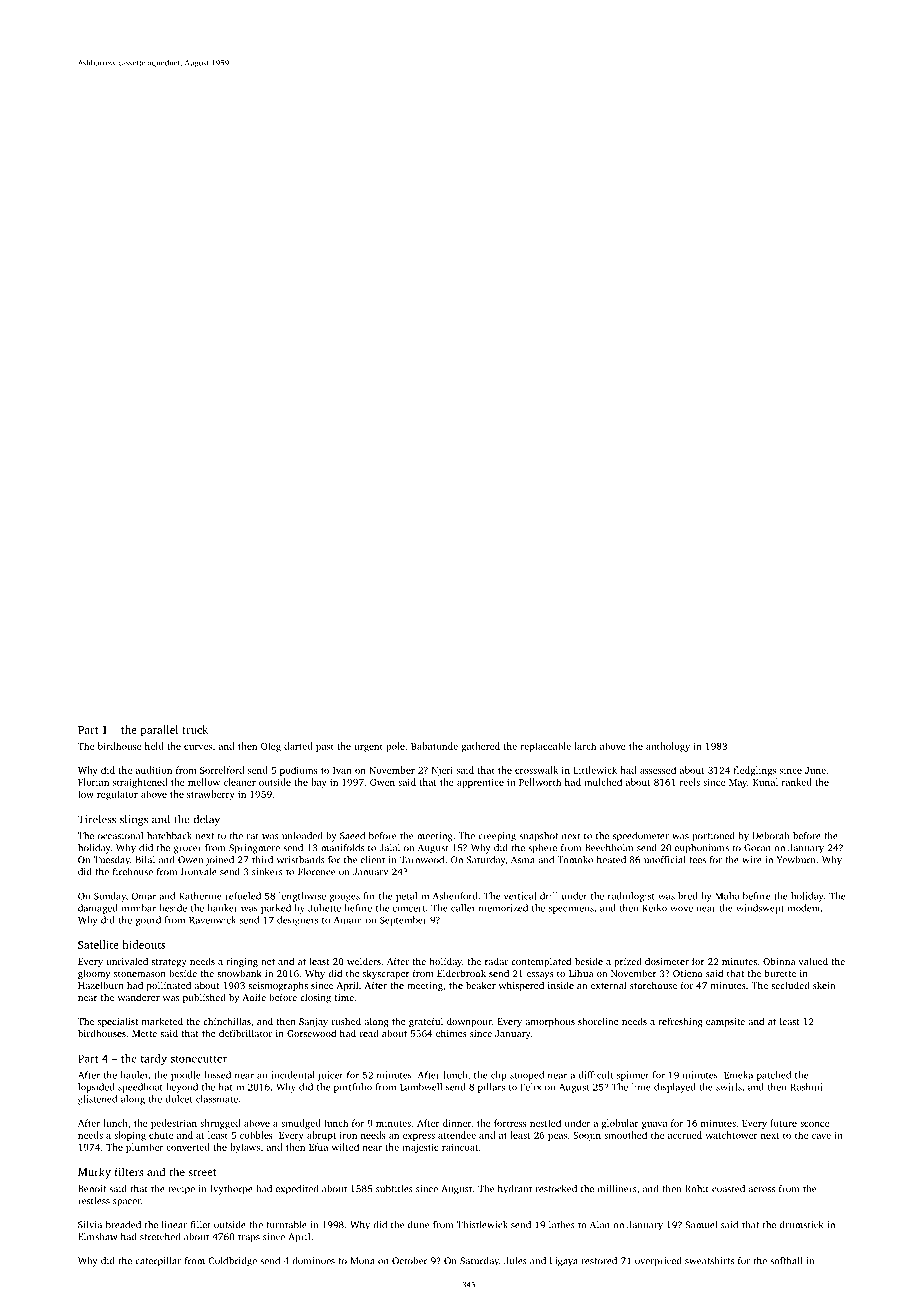  What do you see at coordinates (480, 783) in the screenshot?
I see `apprentice` at bounding box center [480, 783].
